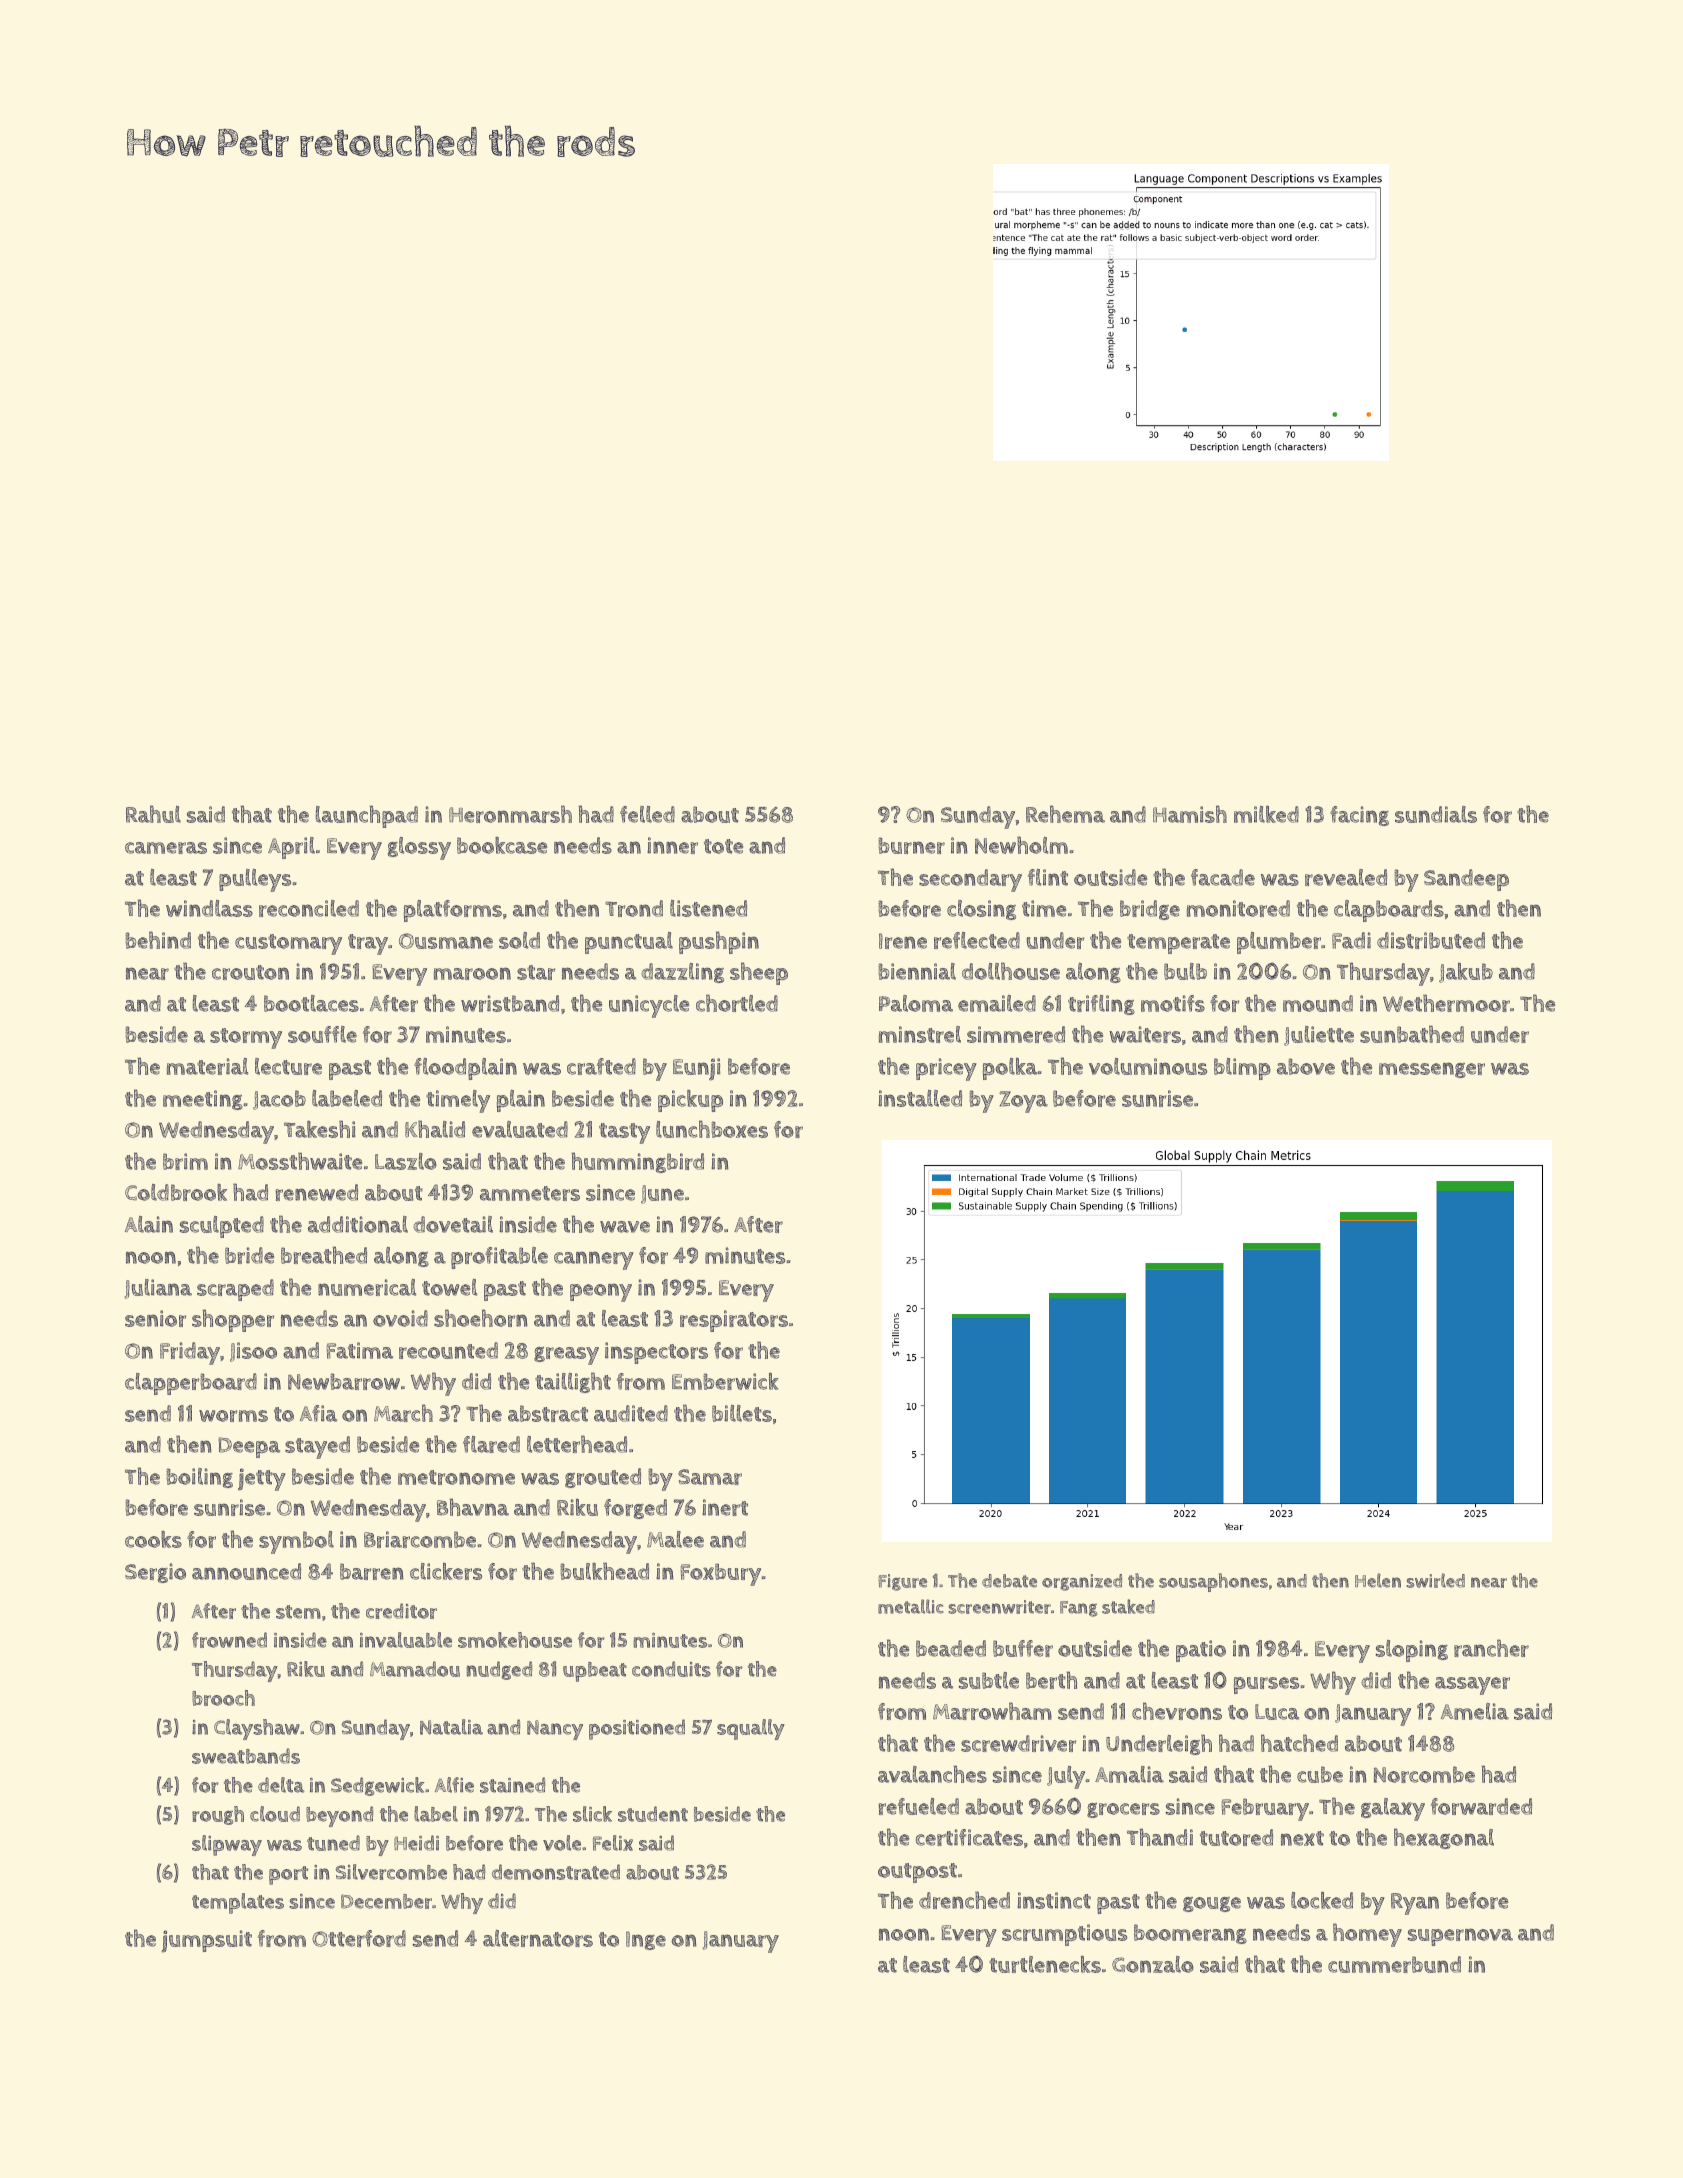  Describe the element at coordinates (1277, 1712) in the document. I see `Luca` at that location.
